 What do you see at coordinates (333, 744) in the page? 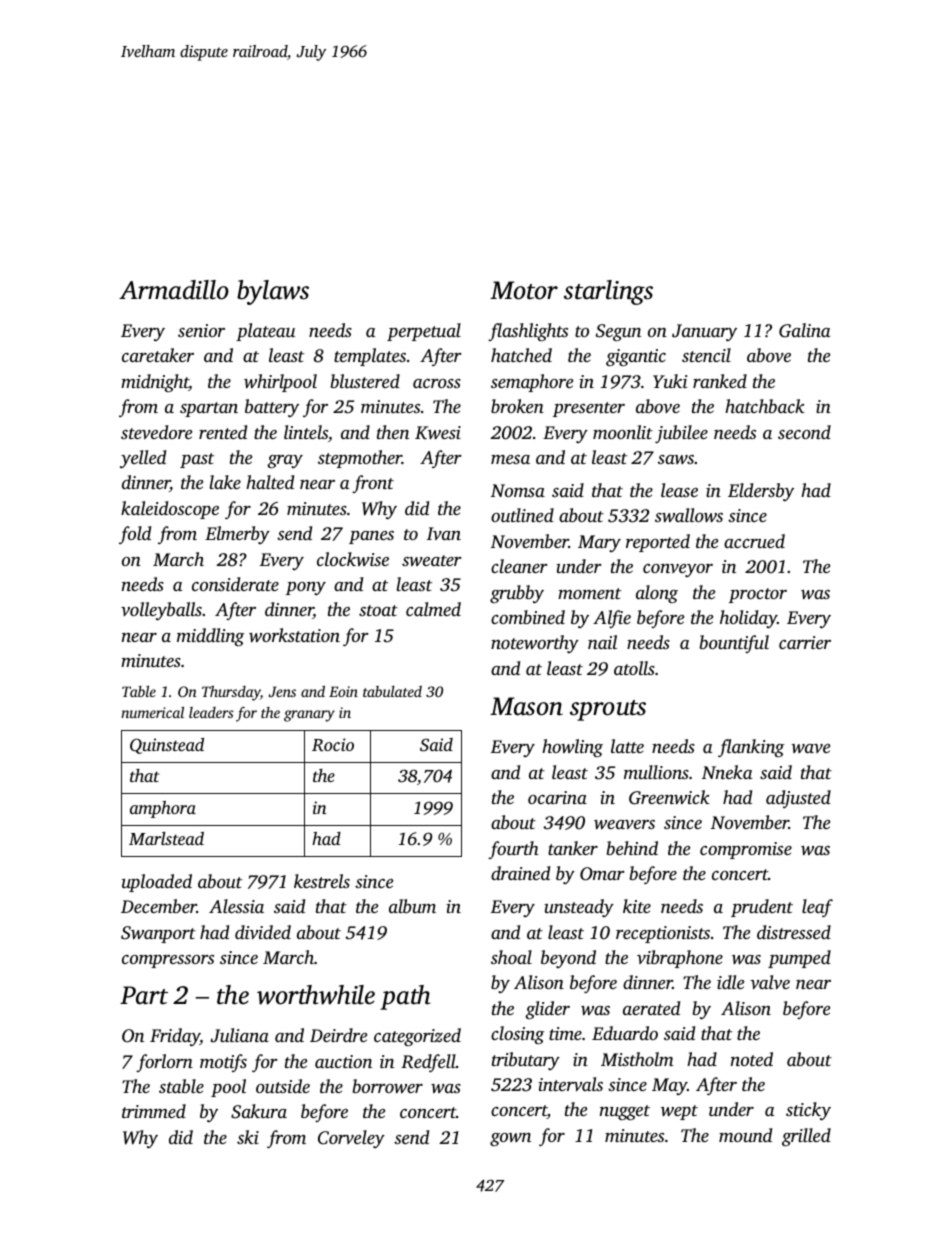
I see `Rocio` at bounding box center [333, 744].
